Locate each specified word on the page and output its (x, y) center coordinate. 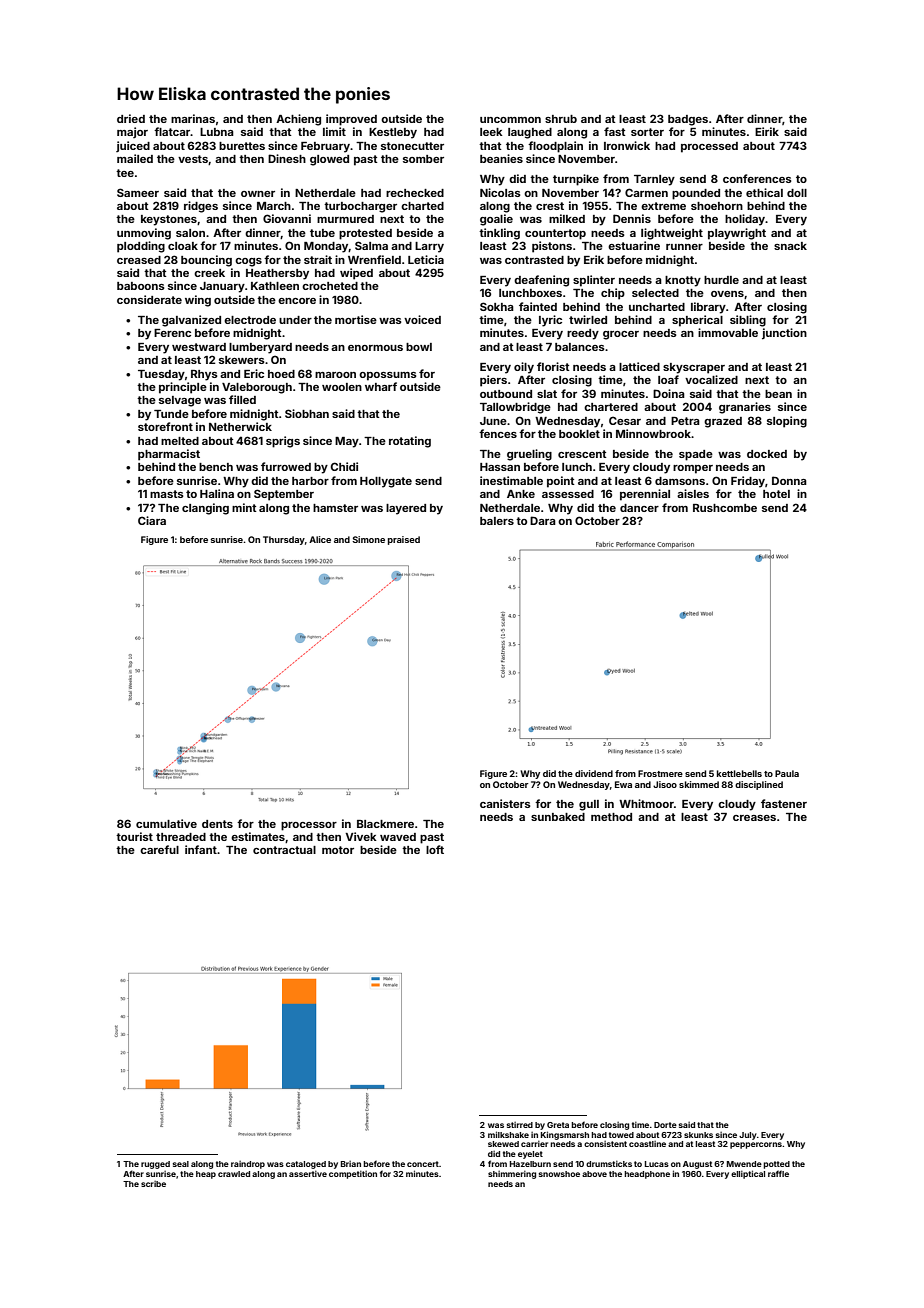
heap (206, 1175)
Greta (558, 1125)
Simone (368, 539)
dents (217, 824)
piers (493, 381)
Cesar (625, 420)
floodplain (555, 147)
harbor (310, 481)
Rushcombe (725, 508)
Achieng (298, 120)
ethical (764, 192)
